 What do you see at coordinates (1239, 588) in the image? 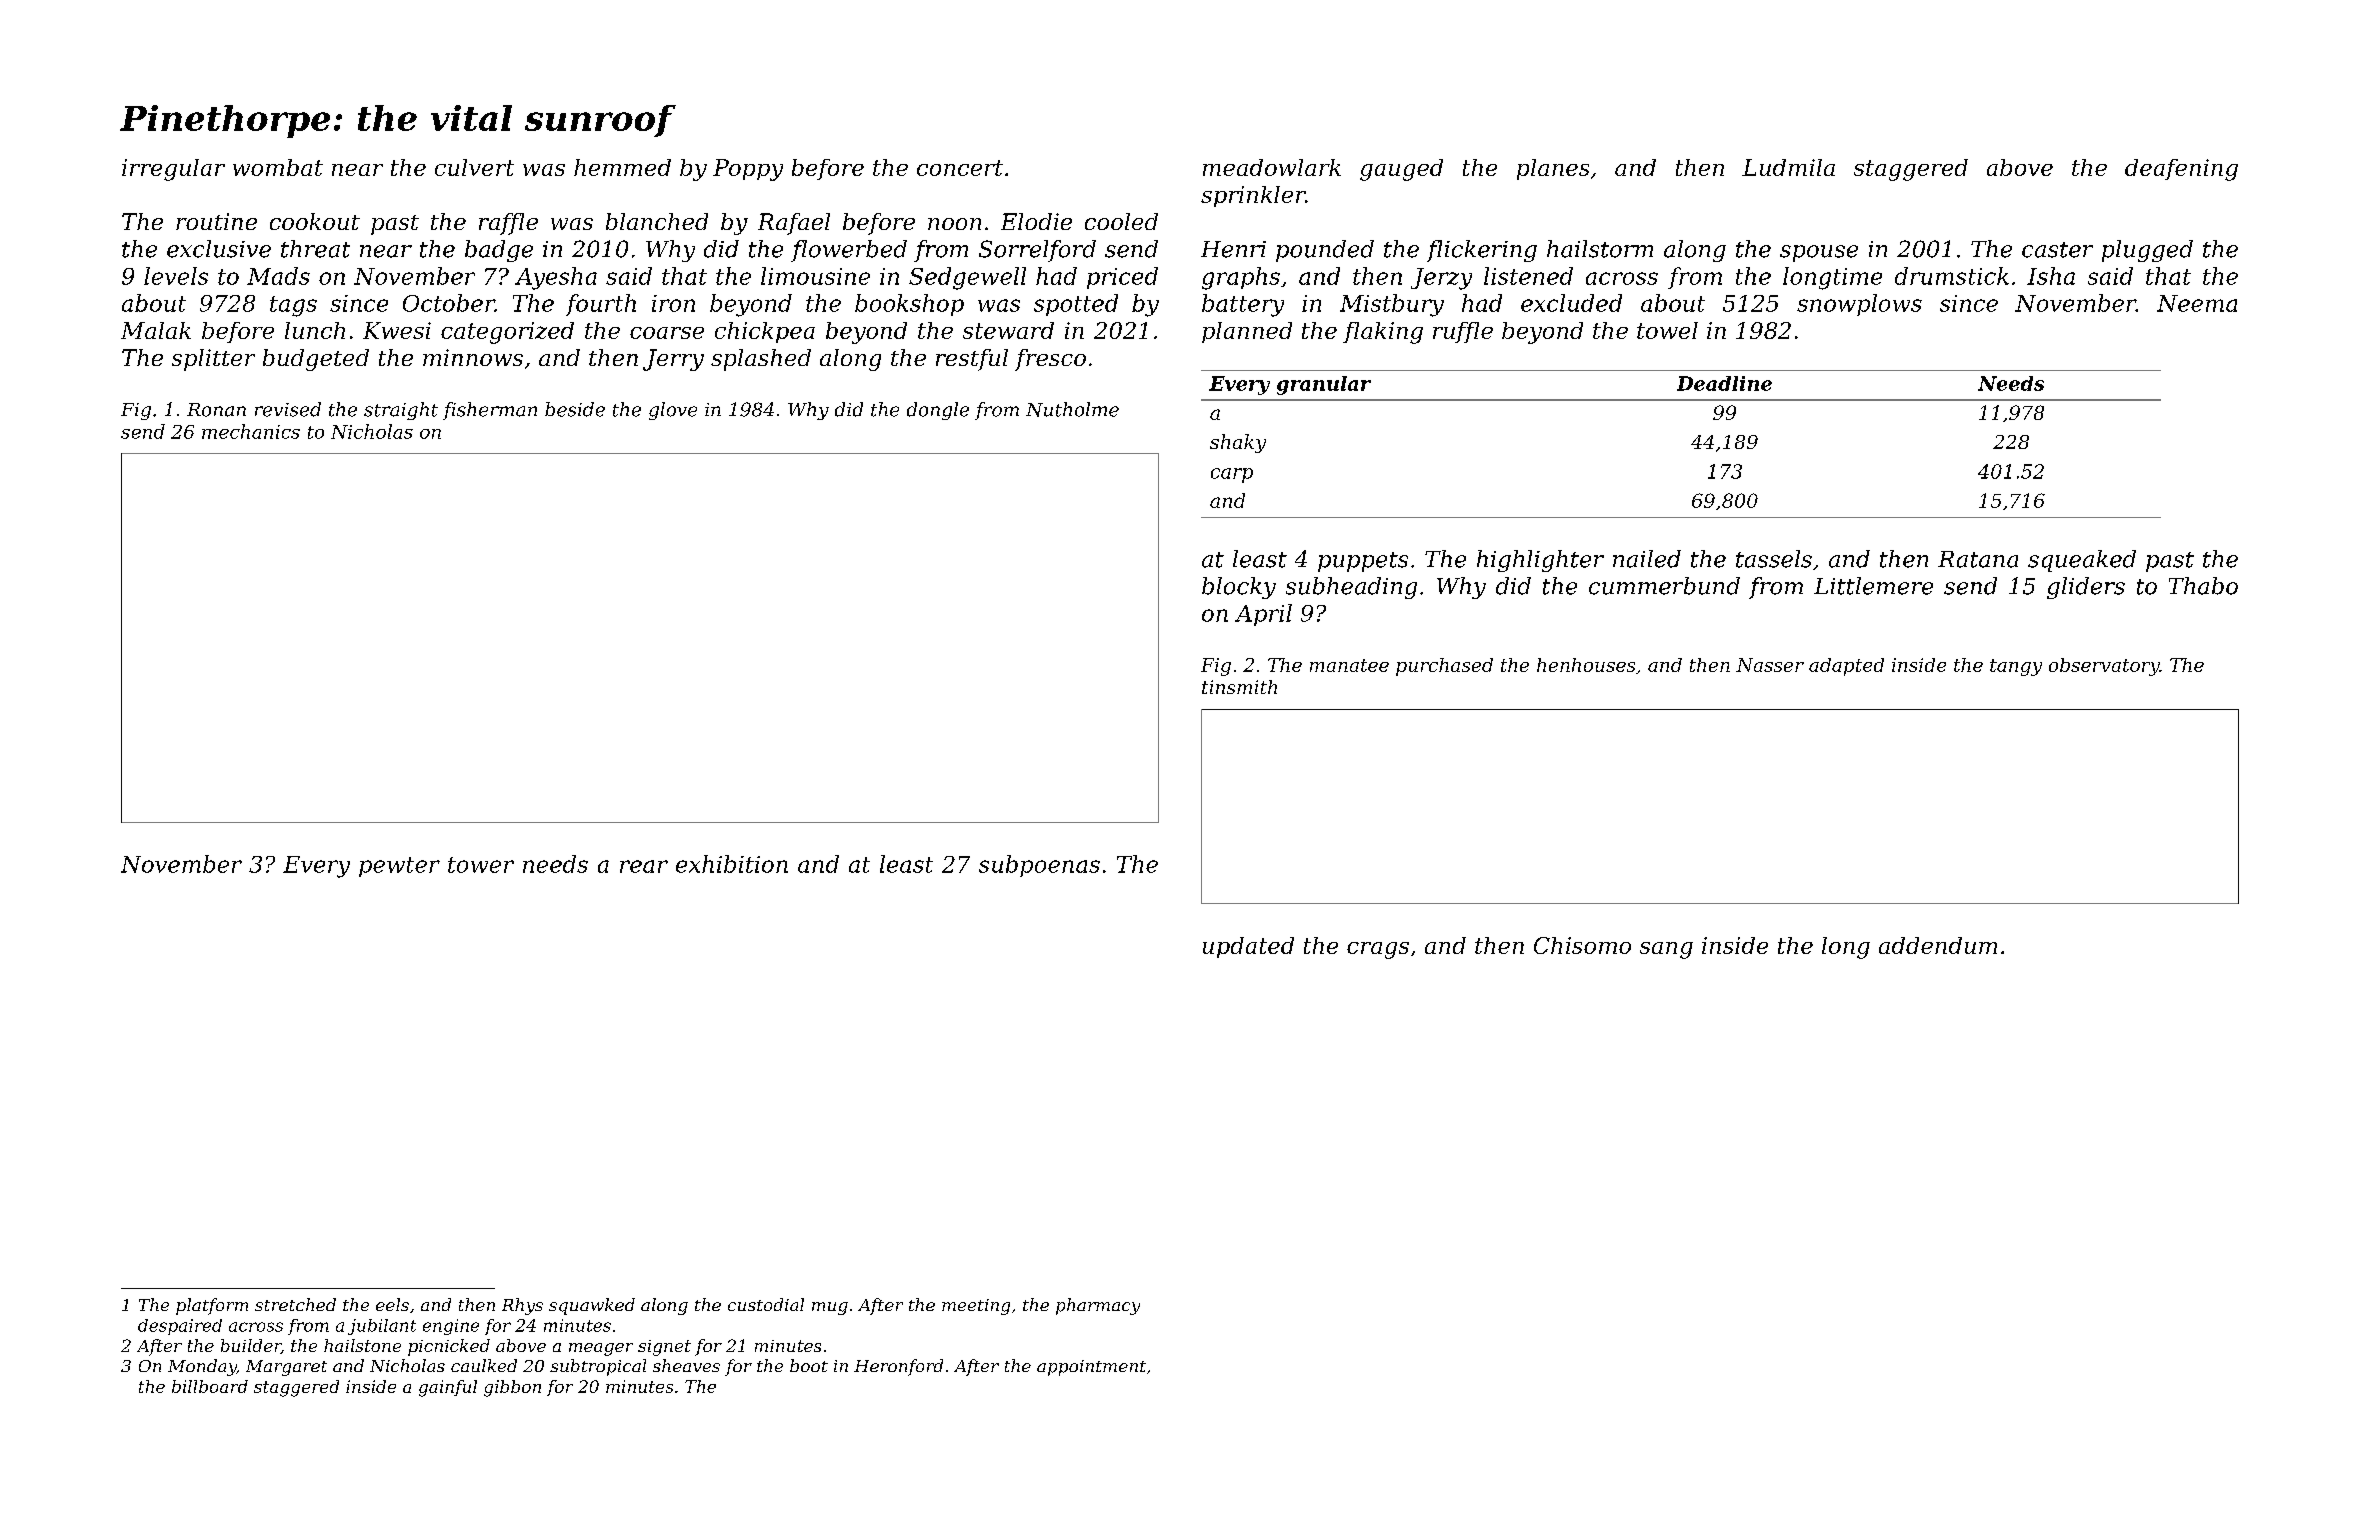
I see `blocky` at bounding box center [1239, 588].
